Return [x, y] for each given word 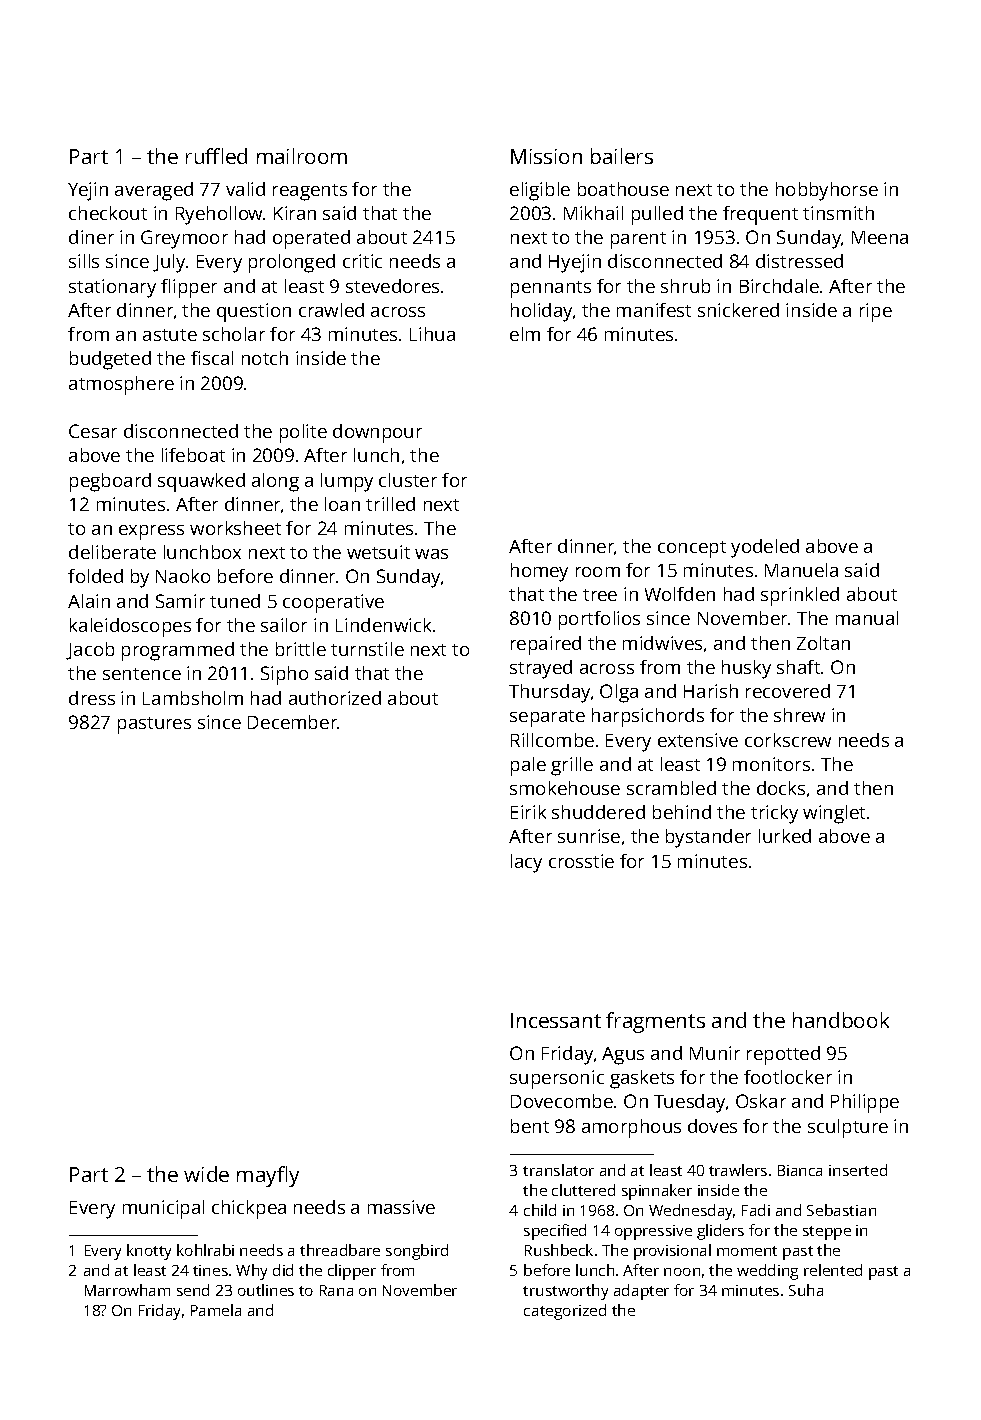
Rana [336, 1290]
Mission [546, 156]
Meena [880, 237]
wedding [767, 1272]
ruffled [216, 156]
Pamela [216, 1310]
